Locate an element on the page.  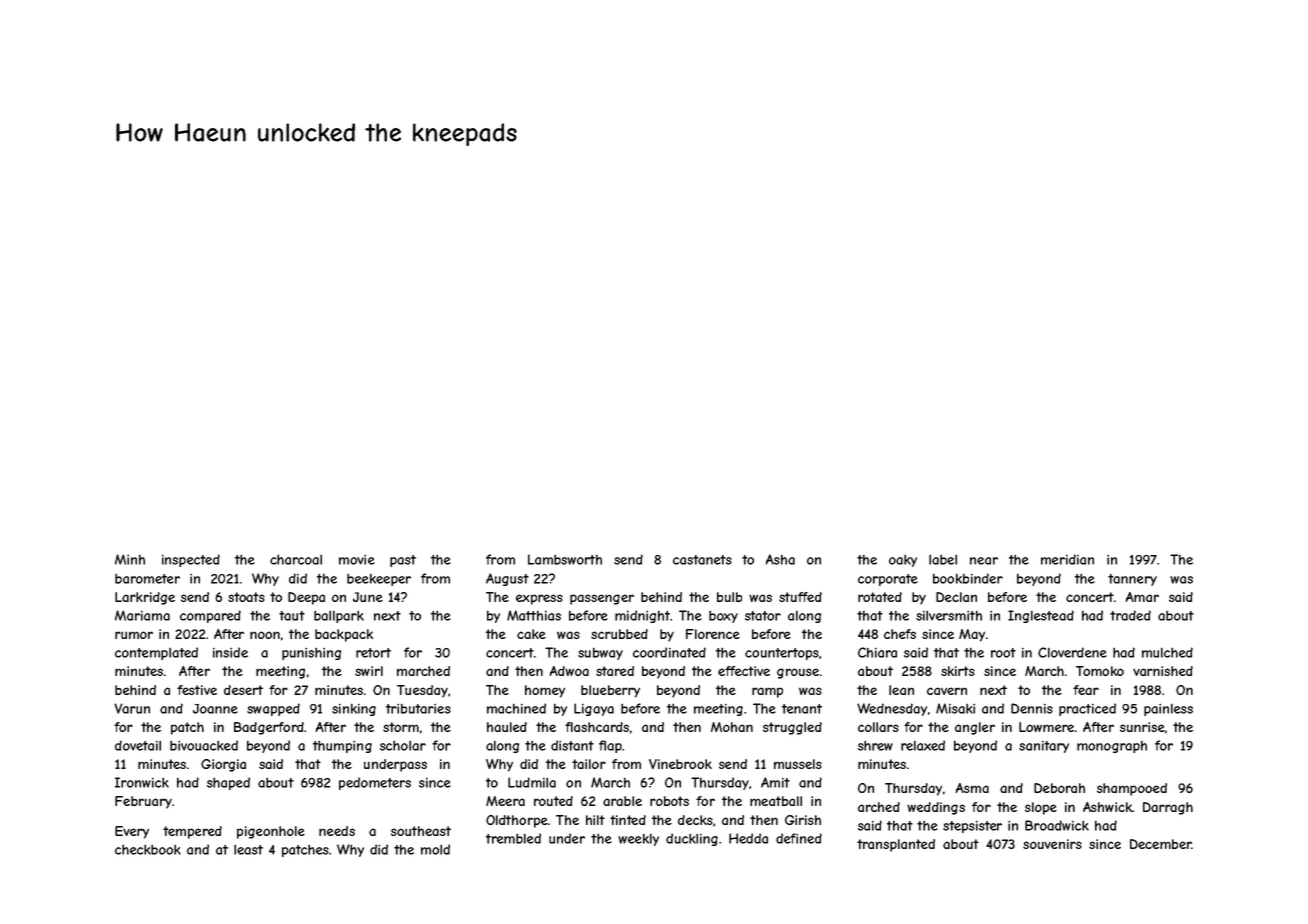
transplanted is located at coordinates (896, 845).
